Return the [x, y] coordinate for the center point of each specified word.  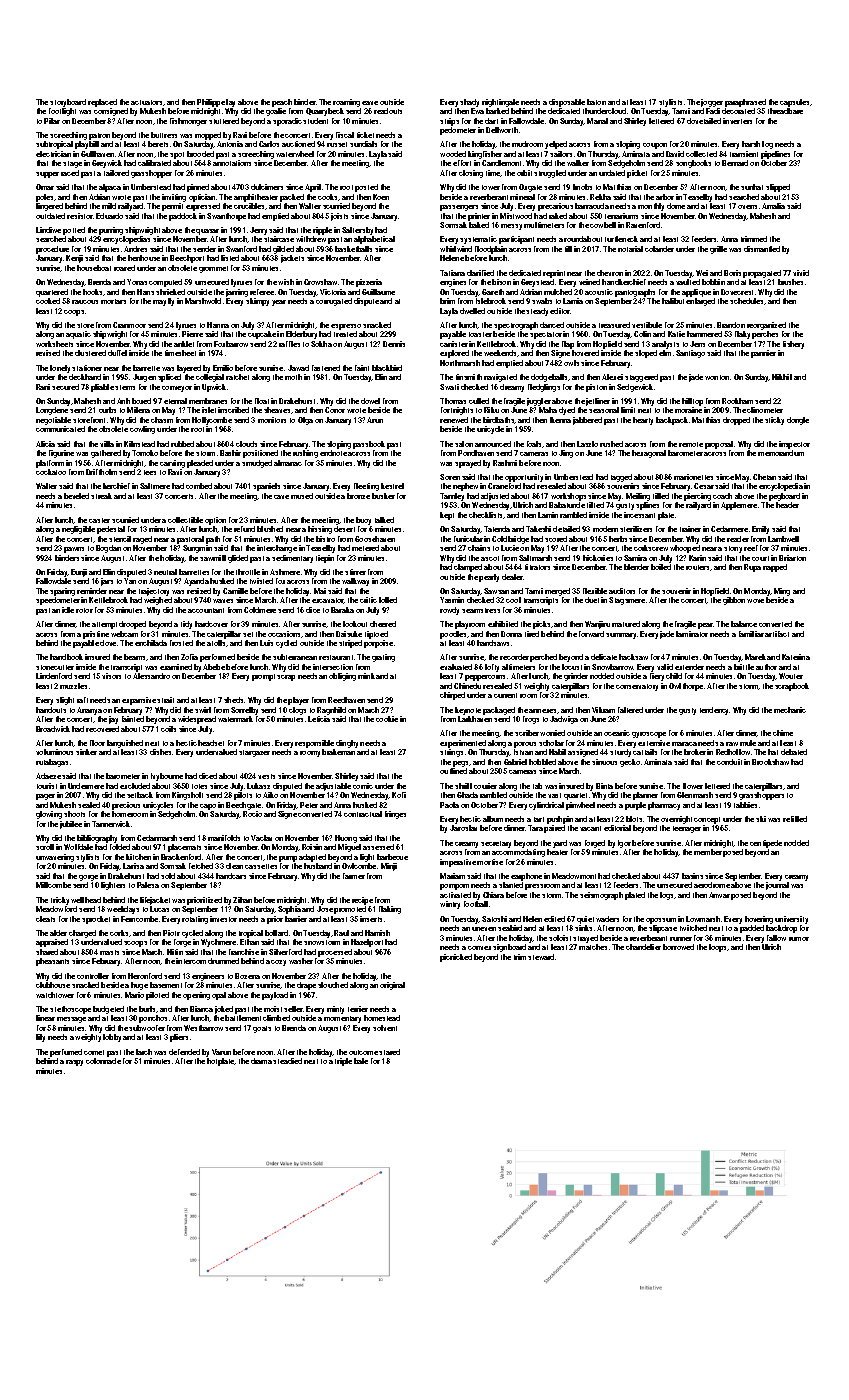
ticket [365, 135]
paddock [183, 217]
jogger [712, 103]
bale [361, 1061]
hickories [598, 558]
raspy [74, 1063]
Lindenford [54, 676]
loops [717, 948]
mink [366, 676]
